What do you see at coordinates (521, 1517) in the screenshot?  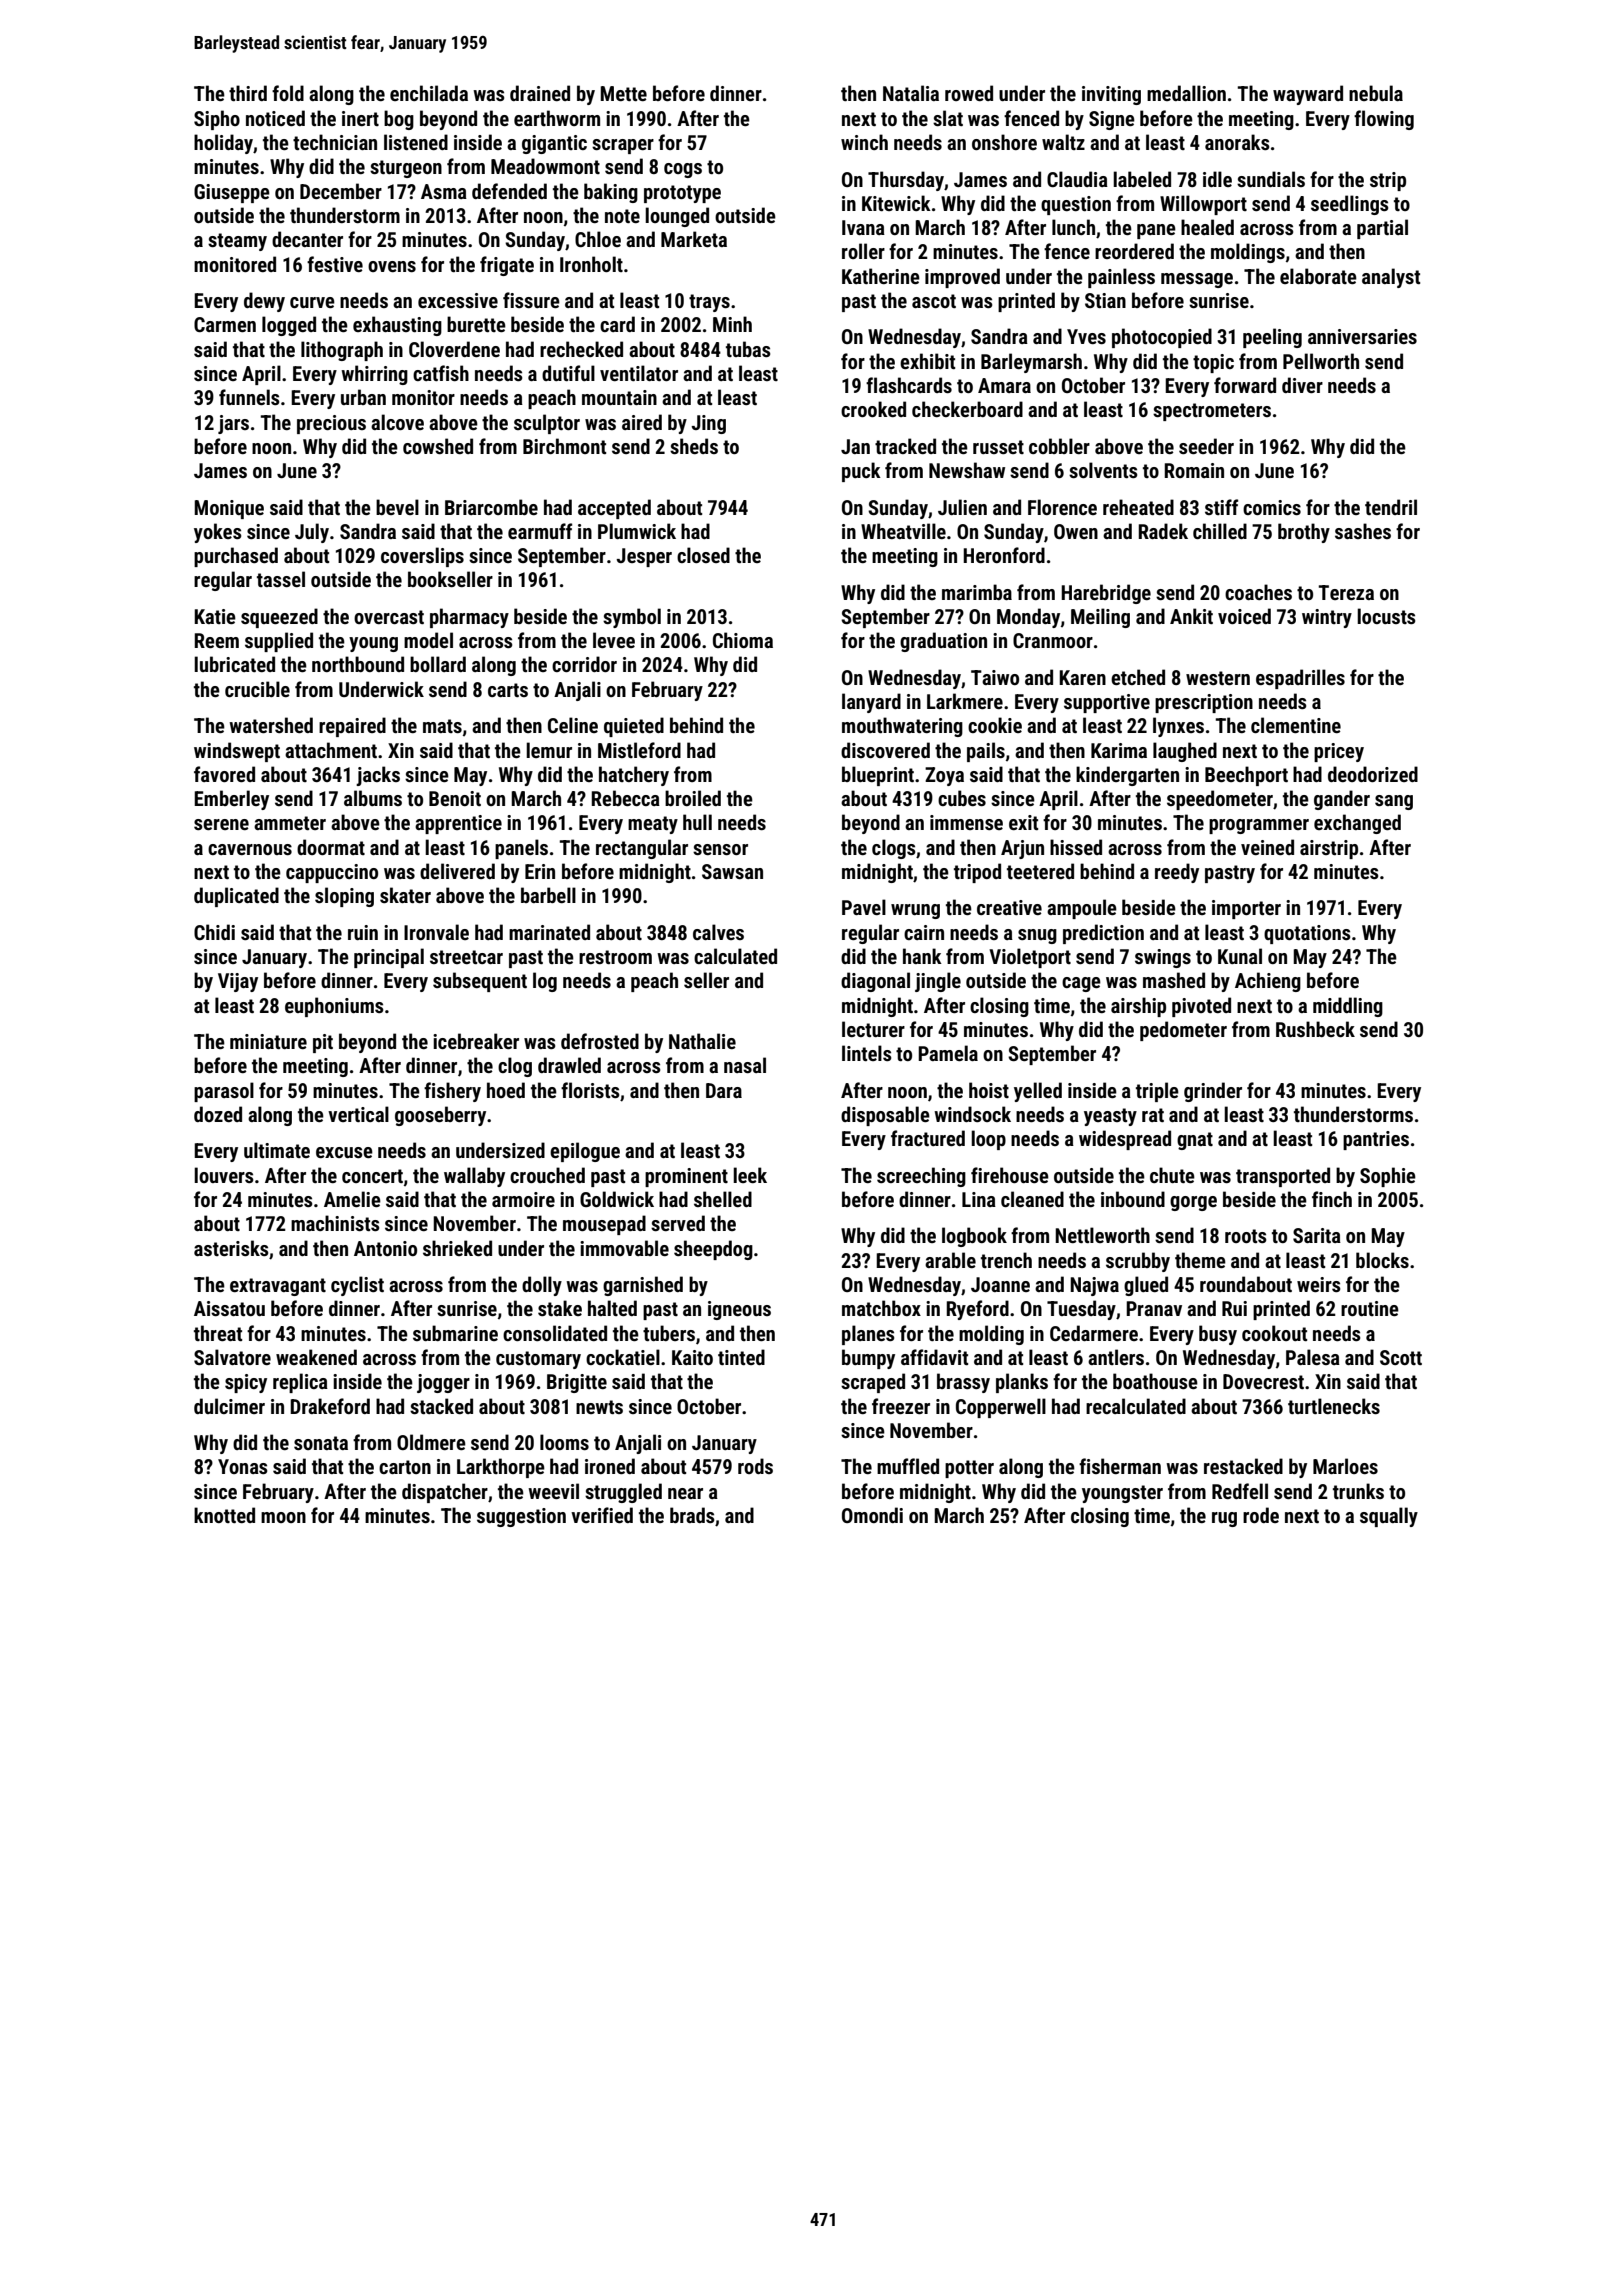 I see `suggestion` at bounding box center [521, 1517].
